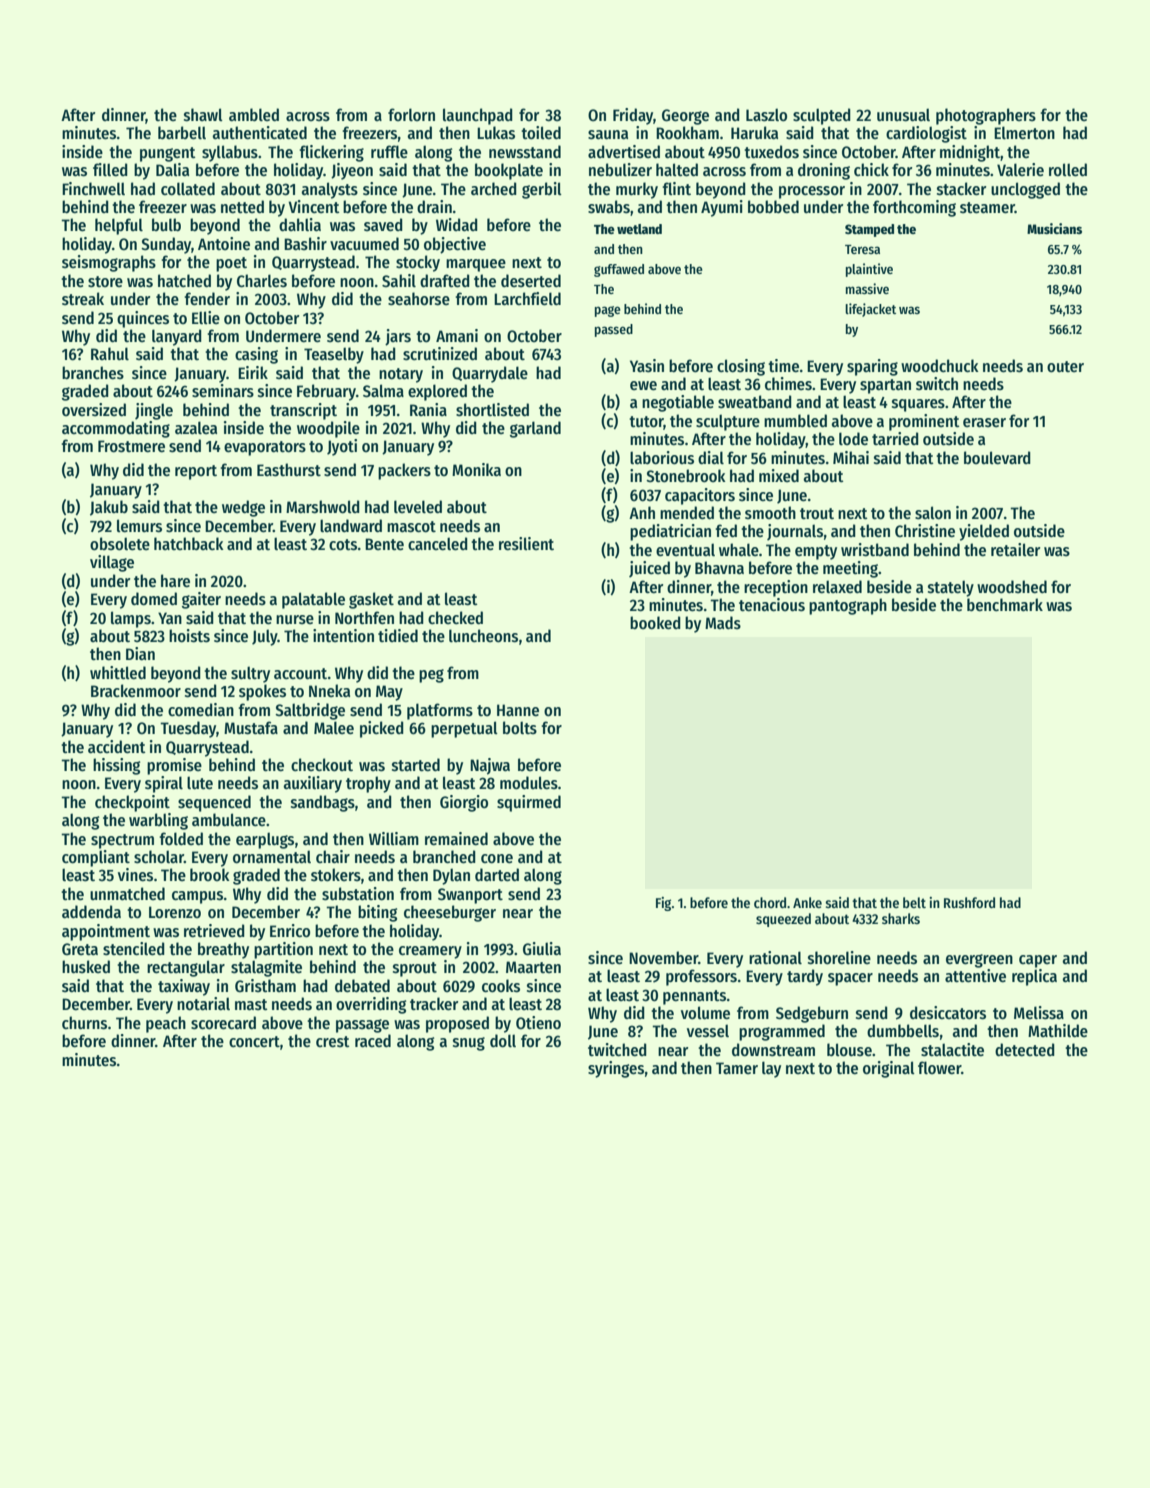 The height and width of the screenshot is (1488, 1150). Describe the element at coordinates (476, 470) in the screenshot. I see `Monika` at that location.
